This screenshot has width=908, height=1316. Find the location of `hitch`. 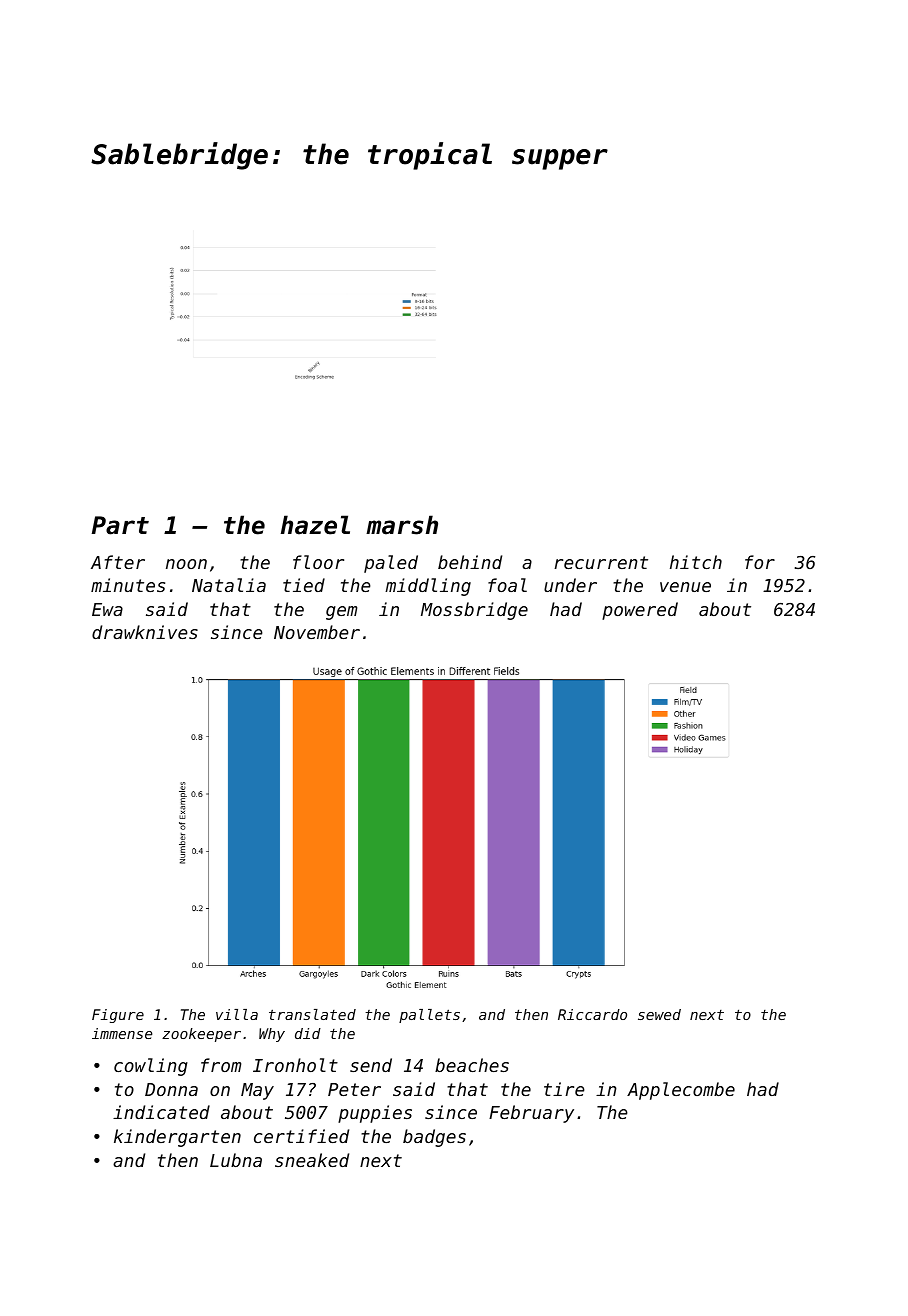

hitch is located at coordinates (696, 562).
